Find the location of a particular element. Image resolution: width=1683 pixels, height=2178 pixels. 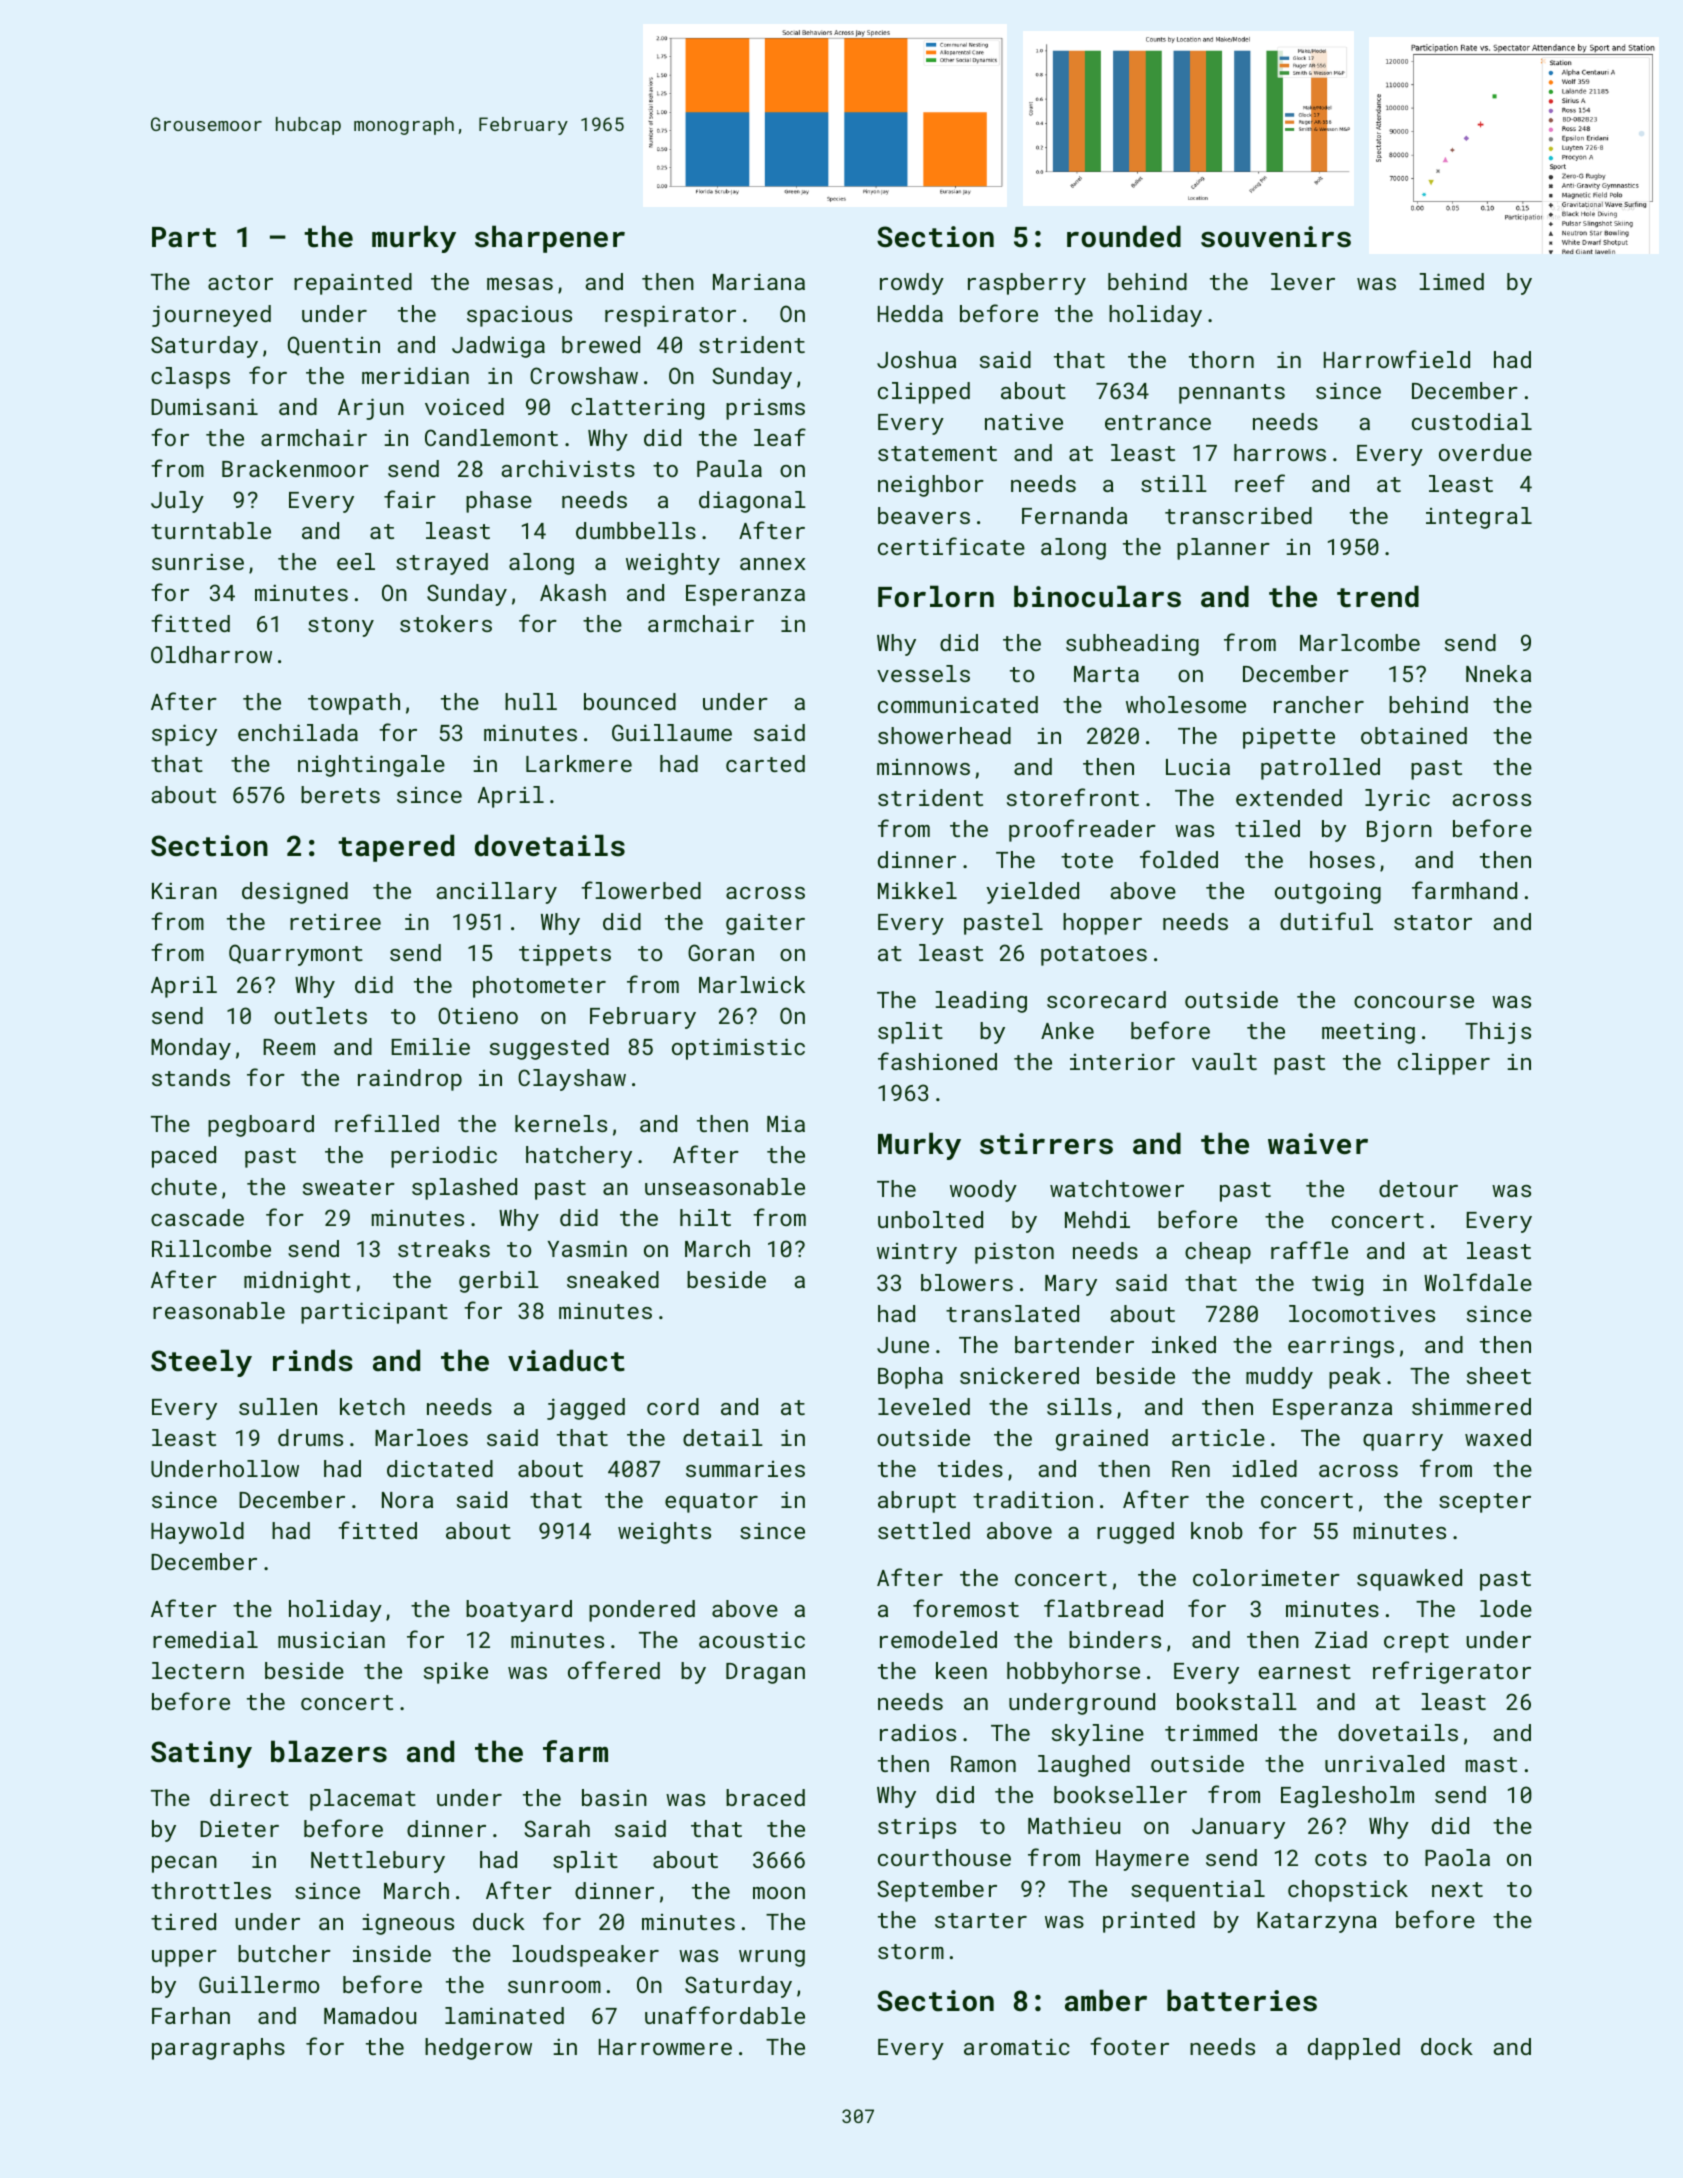

souvenirs is located at coordinates (1276, 237).
